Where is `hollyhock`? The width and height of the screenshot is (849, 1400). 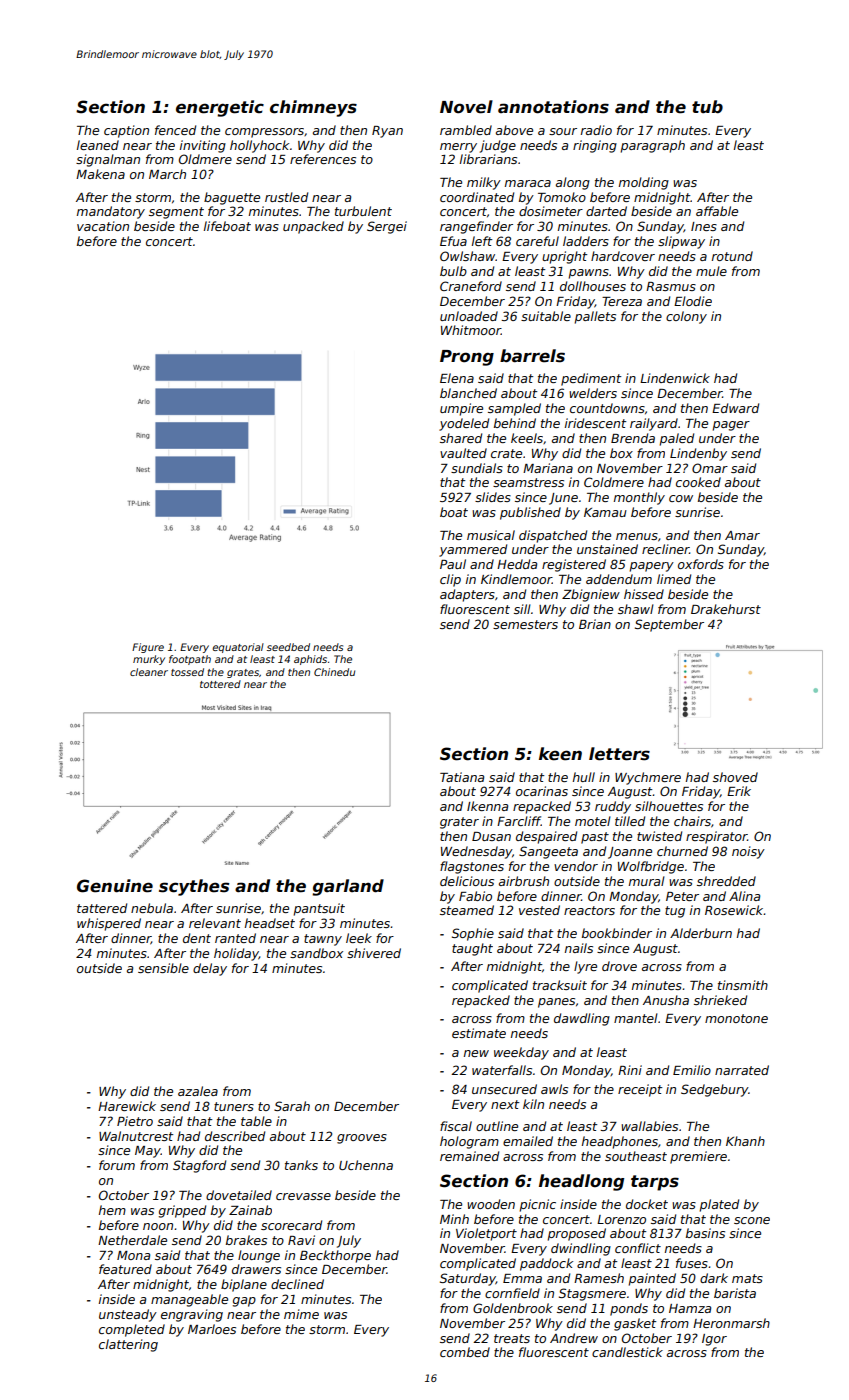 hollyhock is located at coordinates (259, 146).
